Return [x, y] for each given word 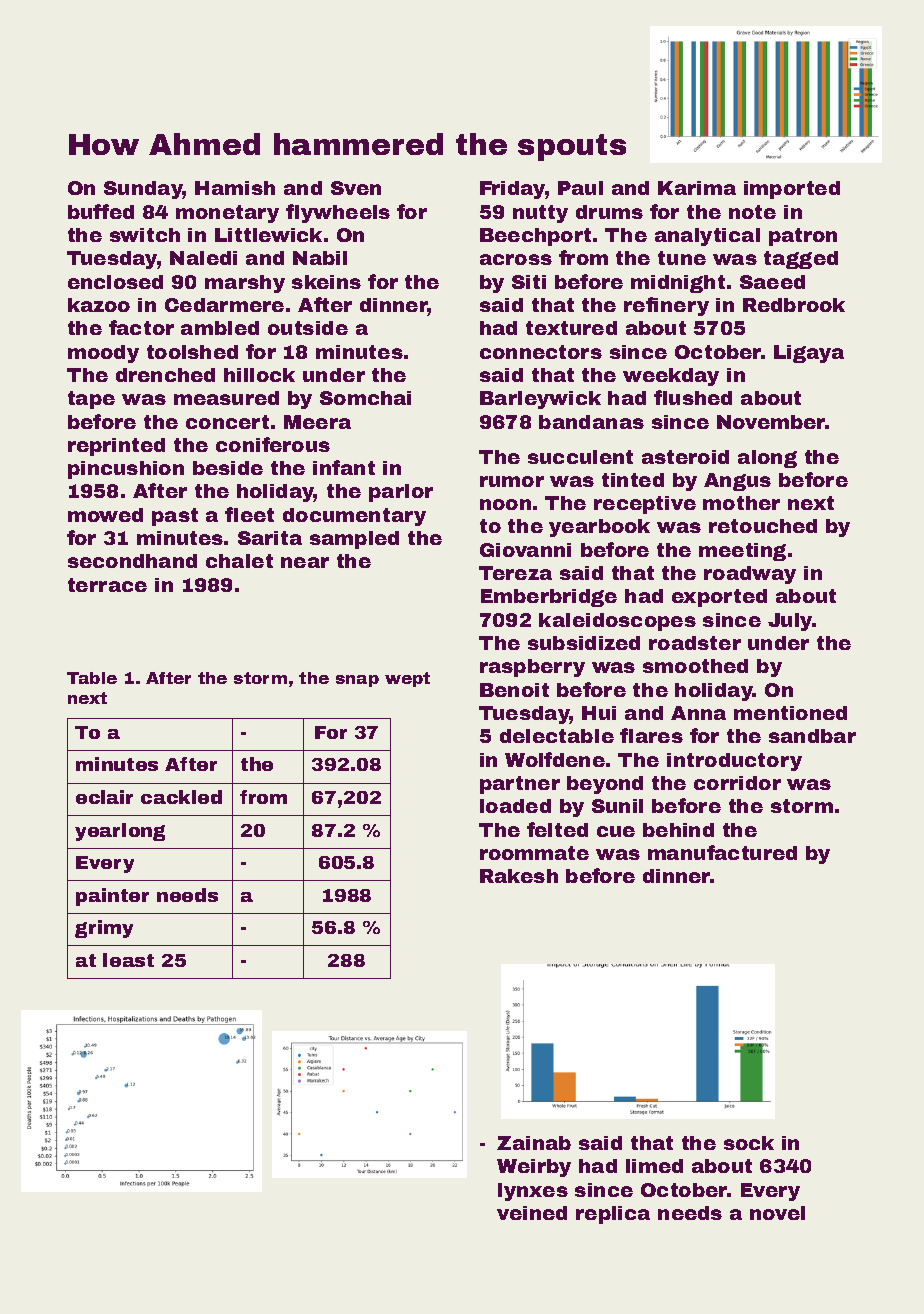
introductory [734, 762]
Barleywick [540, 400]
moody [103, 354]
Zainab [534, 1143]
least [128, 960]
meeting [742, 552]
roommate [534, 853]
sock [749, 1143]
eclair [104, 797]
